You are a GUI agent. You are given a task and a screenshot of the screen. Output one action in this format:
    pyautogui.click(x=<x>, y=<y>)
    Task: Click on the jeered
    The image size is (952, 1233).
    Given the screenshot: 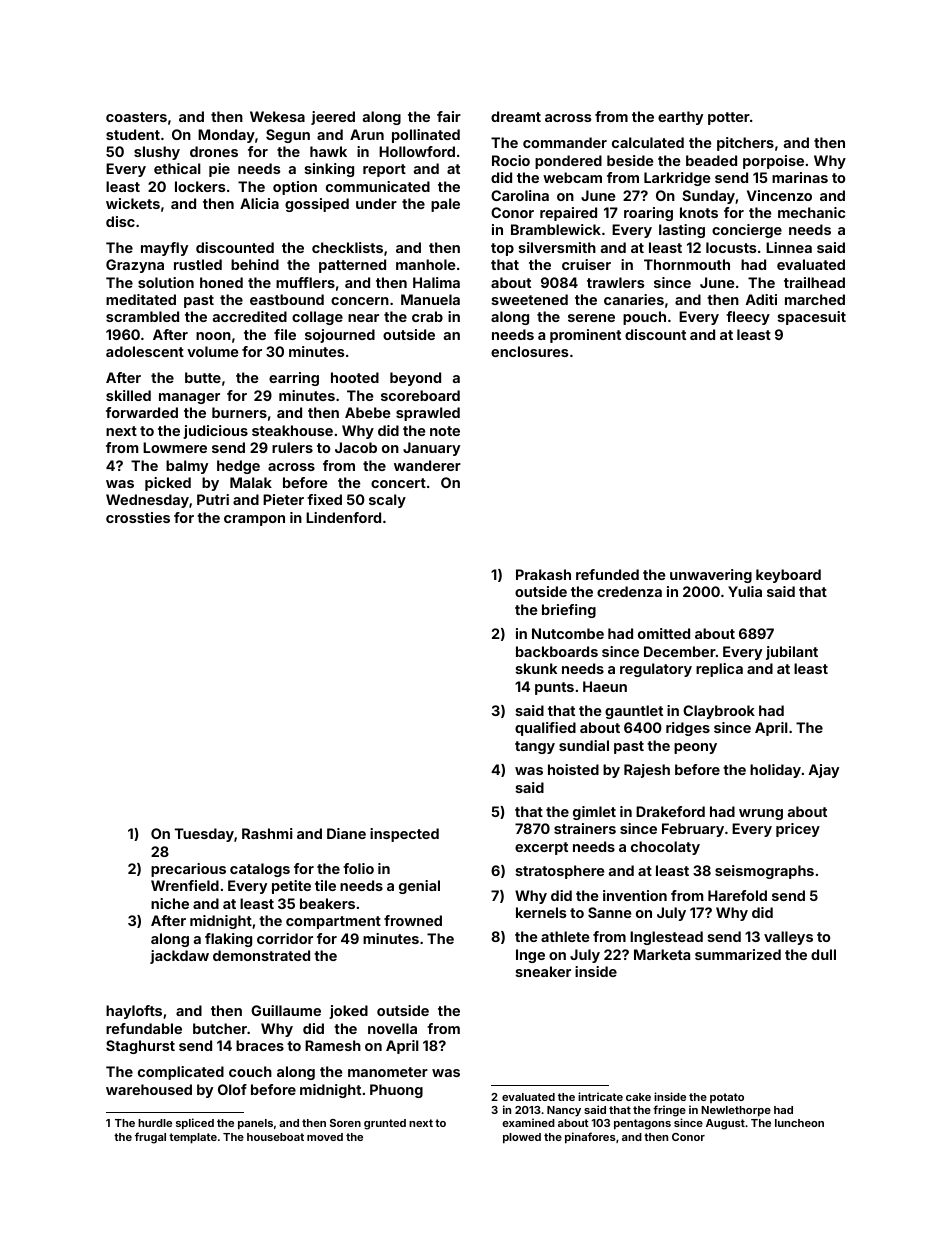 What is the action you would take?
    pyautogui.click(x=333, y=118)
